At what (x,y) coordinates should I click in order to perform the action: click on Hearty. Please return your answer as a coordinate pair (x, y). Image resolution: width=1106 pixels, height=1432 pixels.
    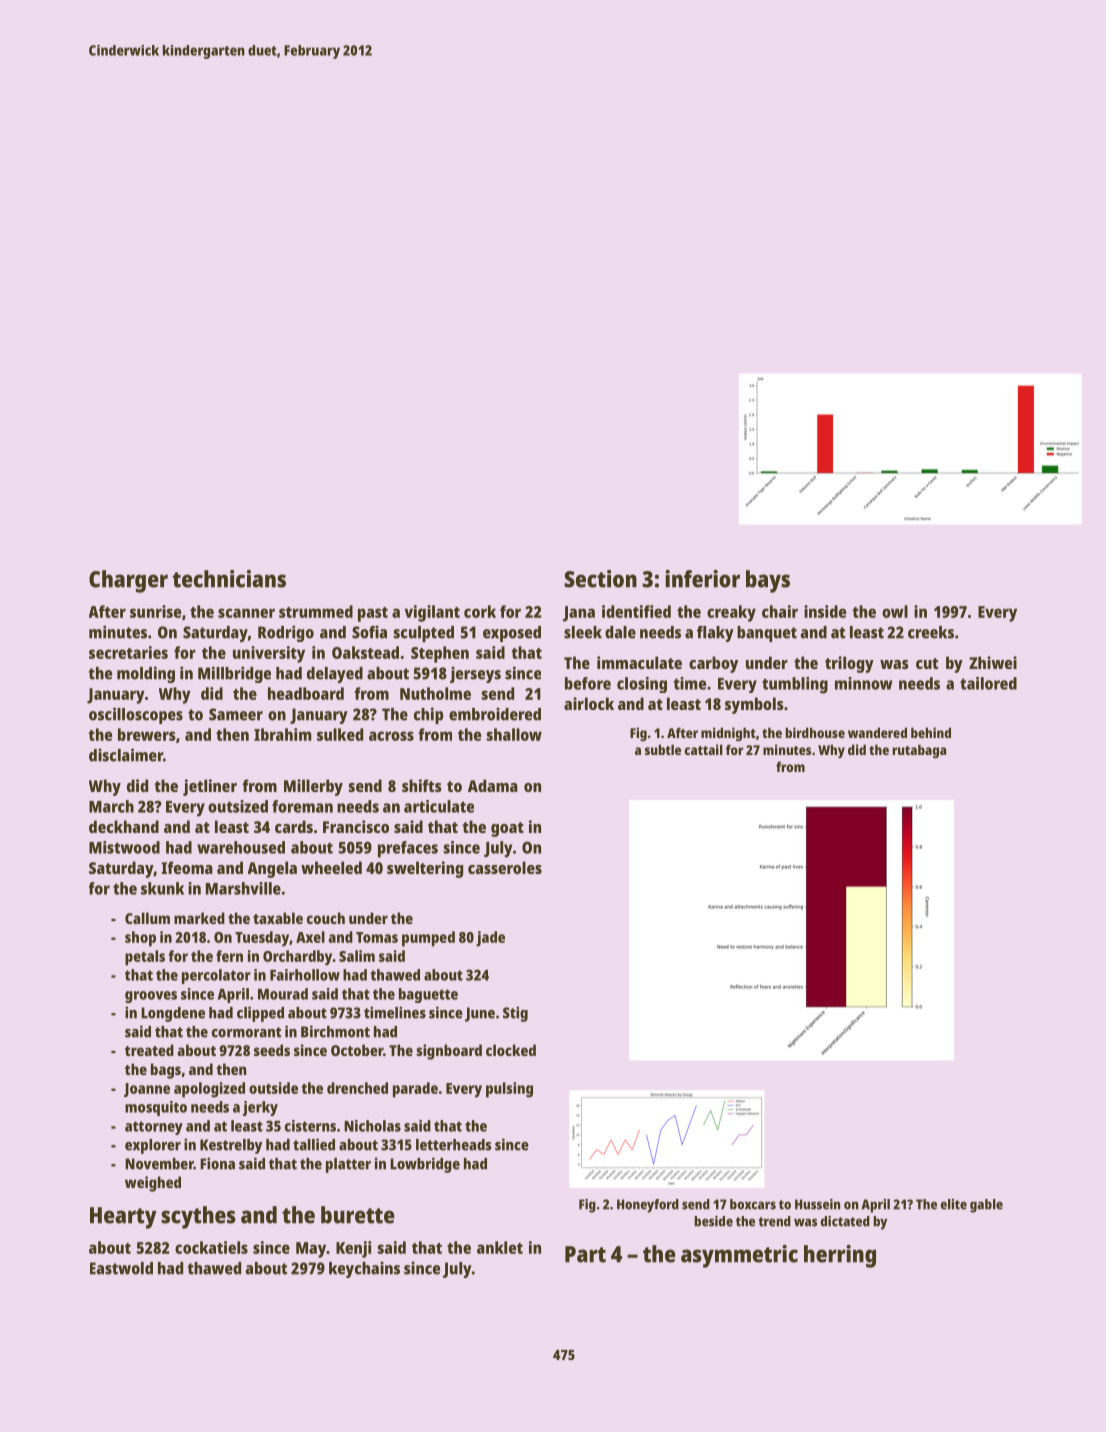
    Looking at the image, I should click on (123, 1218).
